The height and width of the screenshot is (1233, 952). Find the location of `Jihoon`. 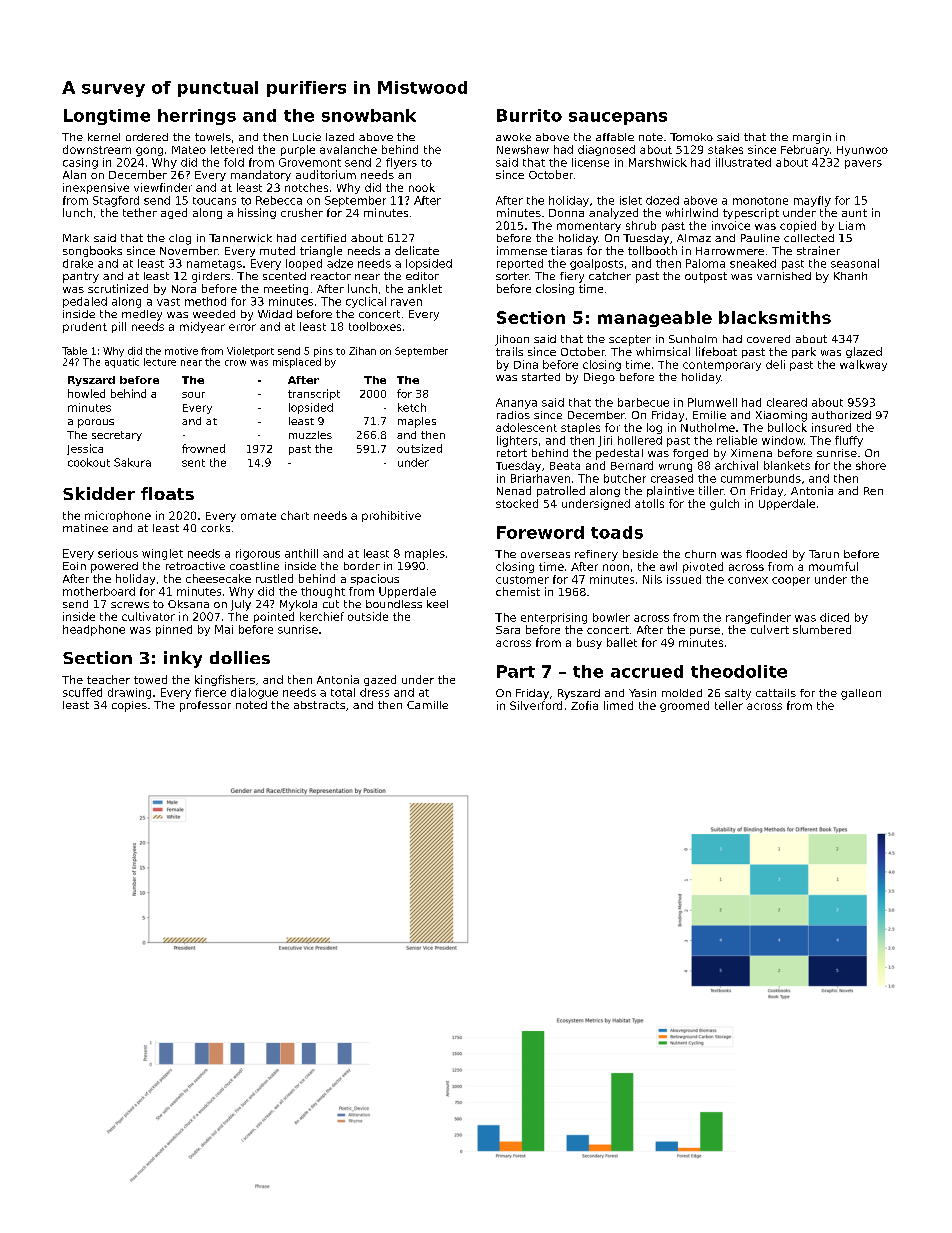

Jihoon is located at coordinates (512, 340).
